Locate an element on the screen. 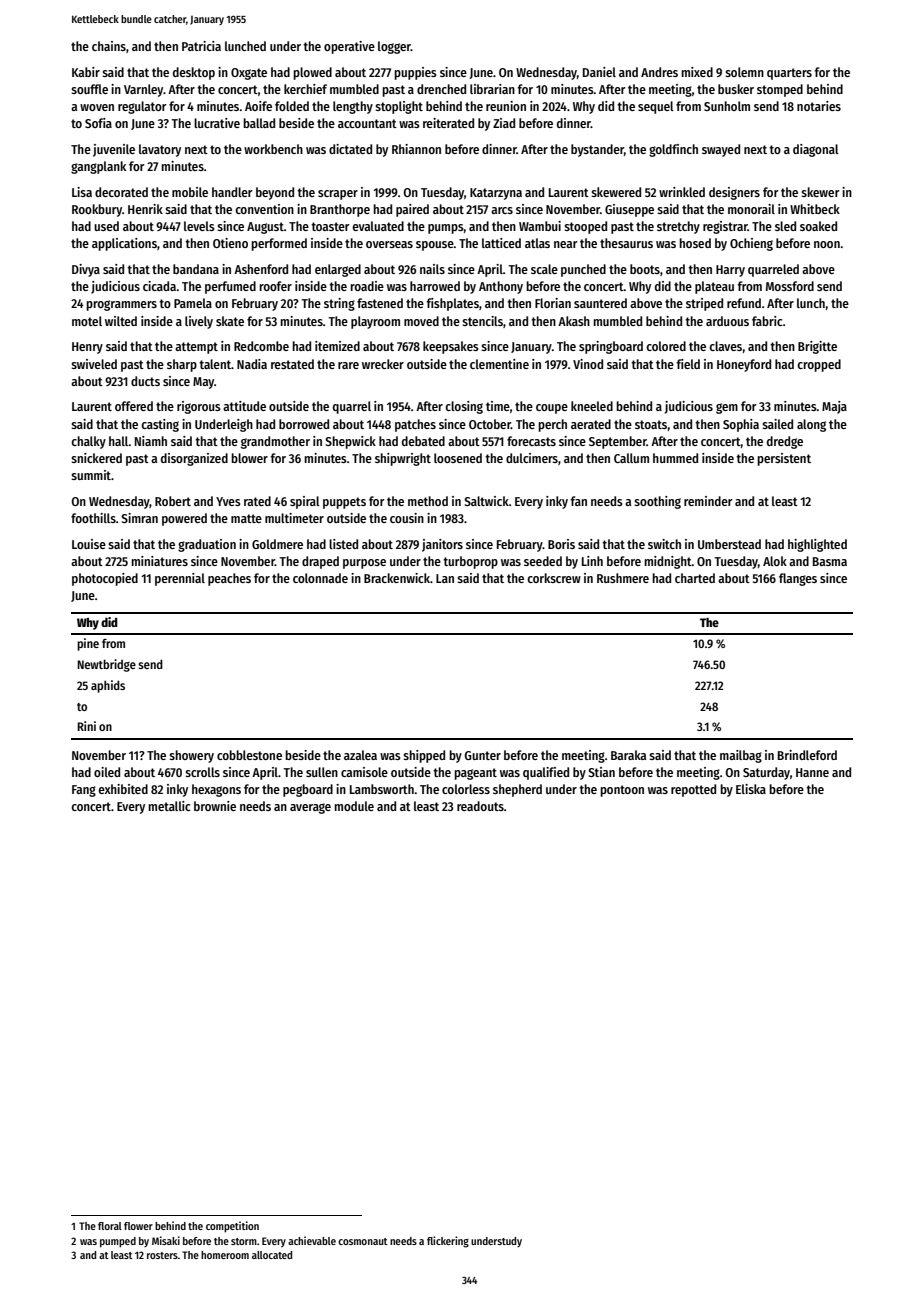 Image resolution: width=924 pixels, height=1308 pixels. photocopied is located at coordinates (105, 579).
